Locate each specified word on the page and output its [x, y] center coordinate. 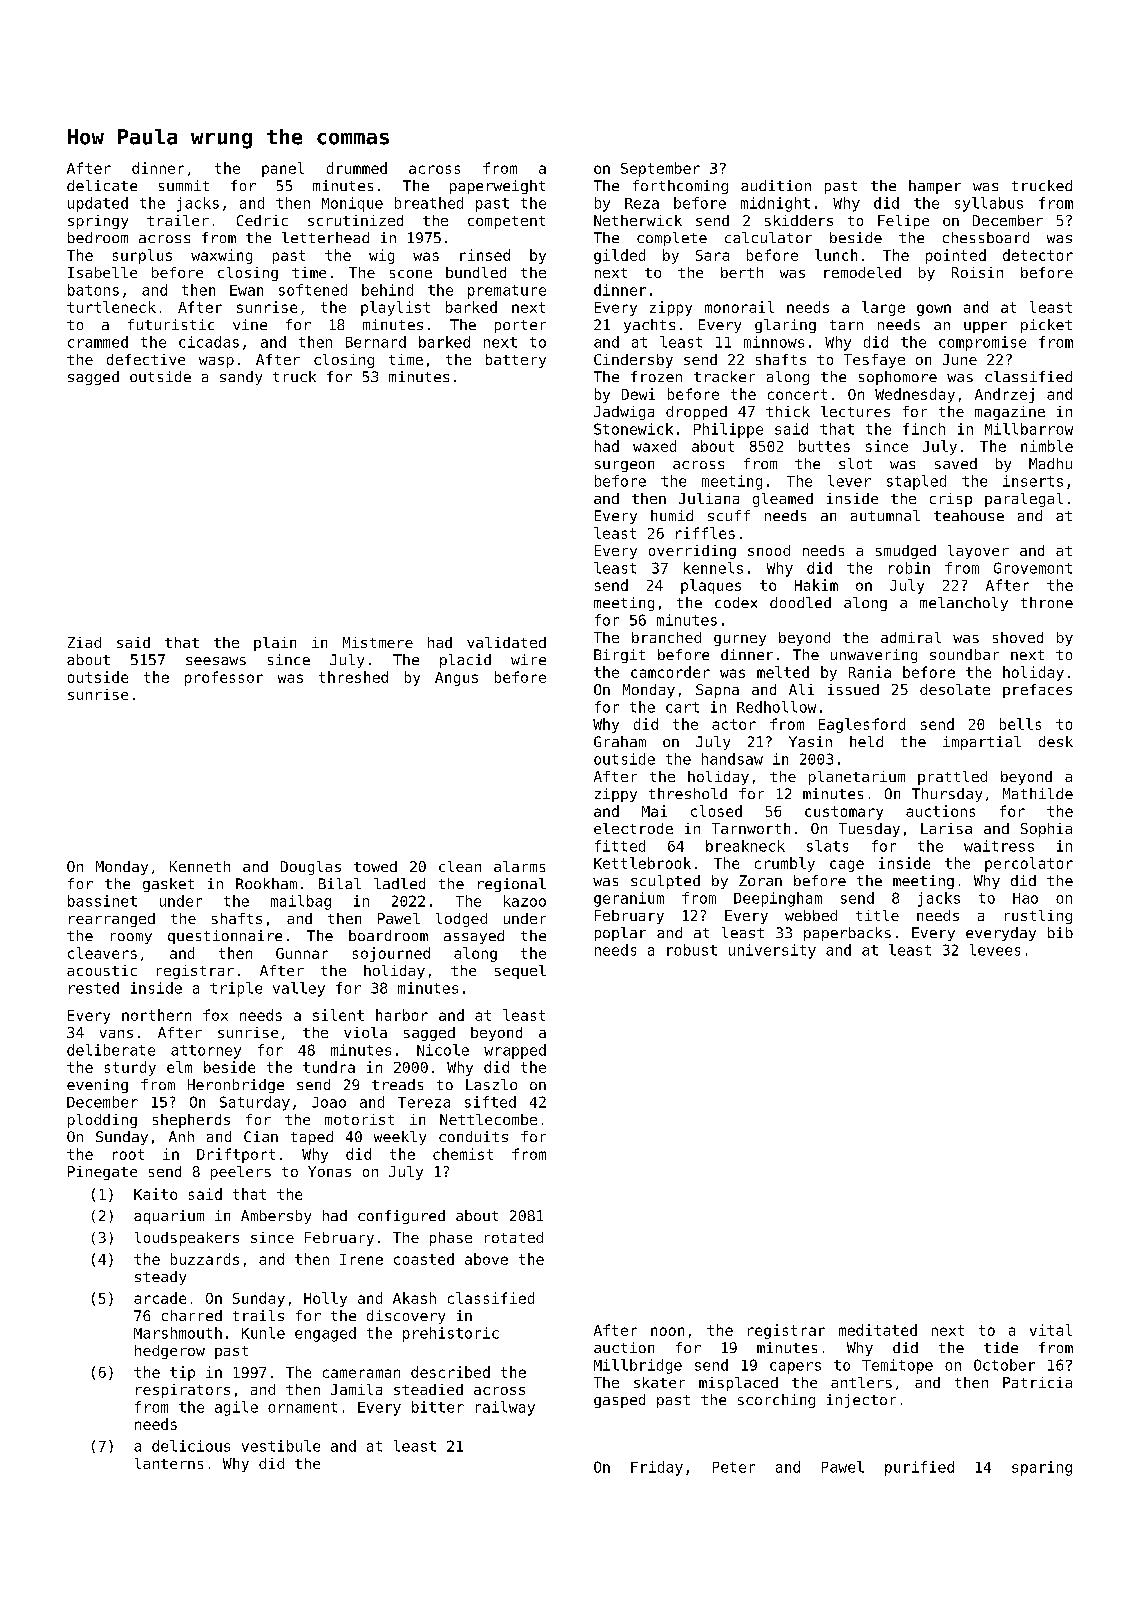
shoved [1018, 637]
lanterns [169, 1463]
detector [1038, 255]
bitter [438, 1407]
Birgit [619, 656]
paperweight [497, 187]
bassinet [102, 901]
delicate [102, 185]
